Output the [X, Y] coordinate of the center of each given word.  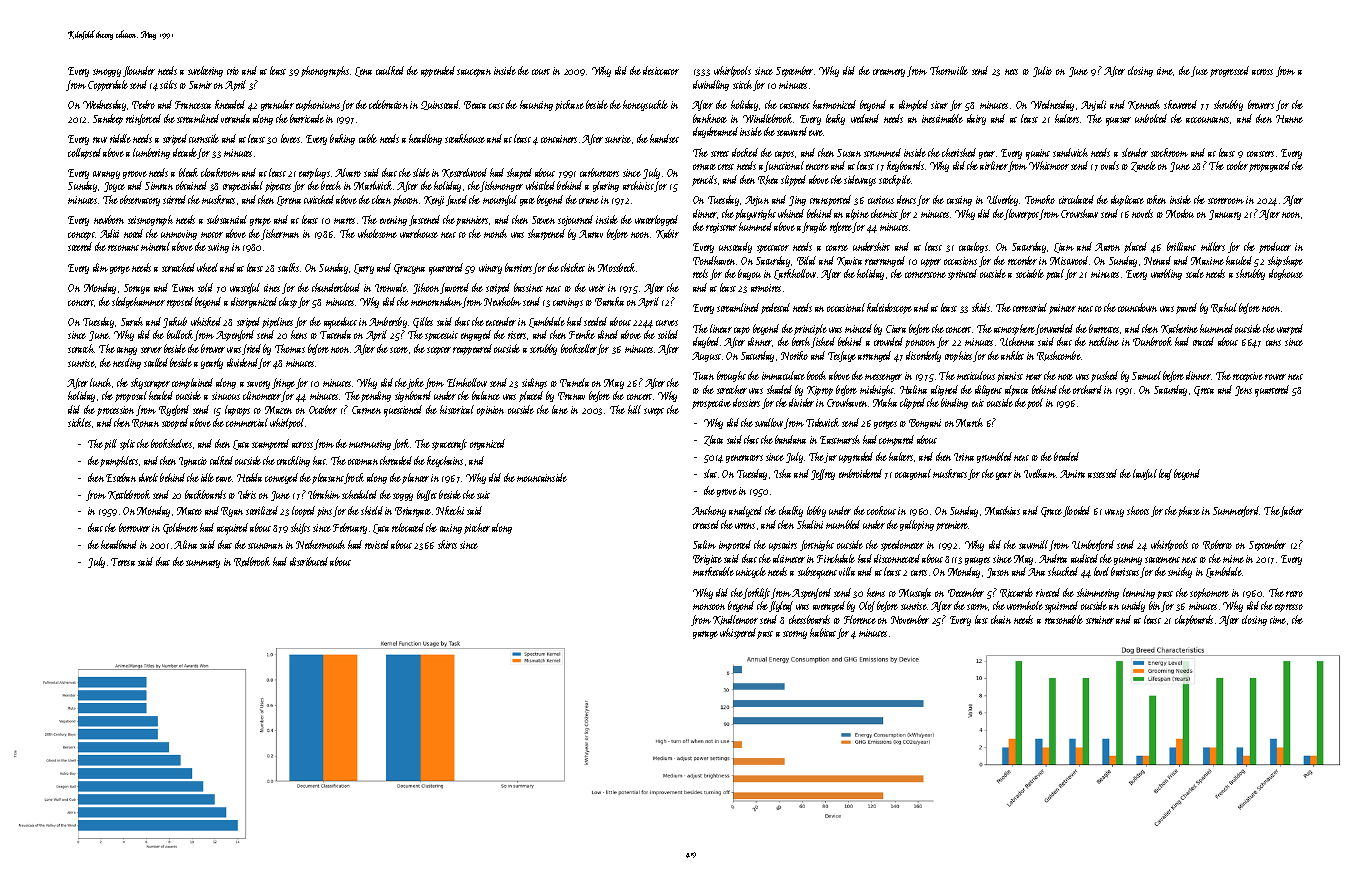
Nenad [1157, 260]
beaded [1066, 456]
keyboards [905, 166]
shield [372, 510]
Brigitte [707, 560]
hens [299, 334]
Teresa [123, 562]
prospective [711, 404]
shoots [1138, 510]
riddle [120, 138]
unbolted [1151, 118]
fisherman [280, 234]
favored [454, 288]
